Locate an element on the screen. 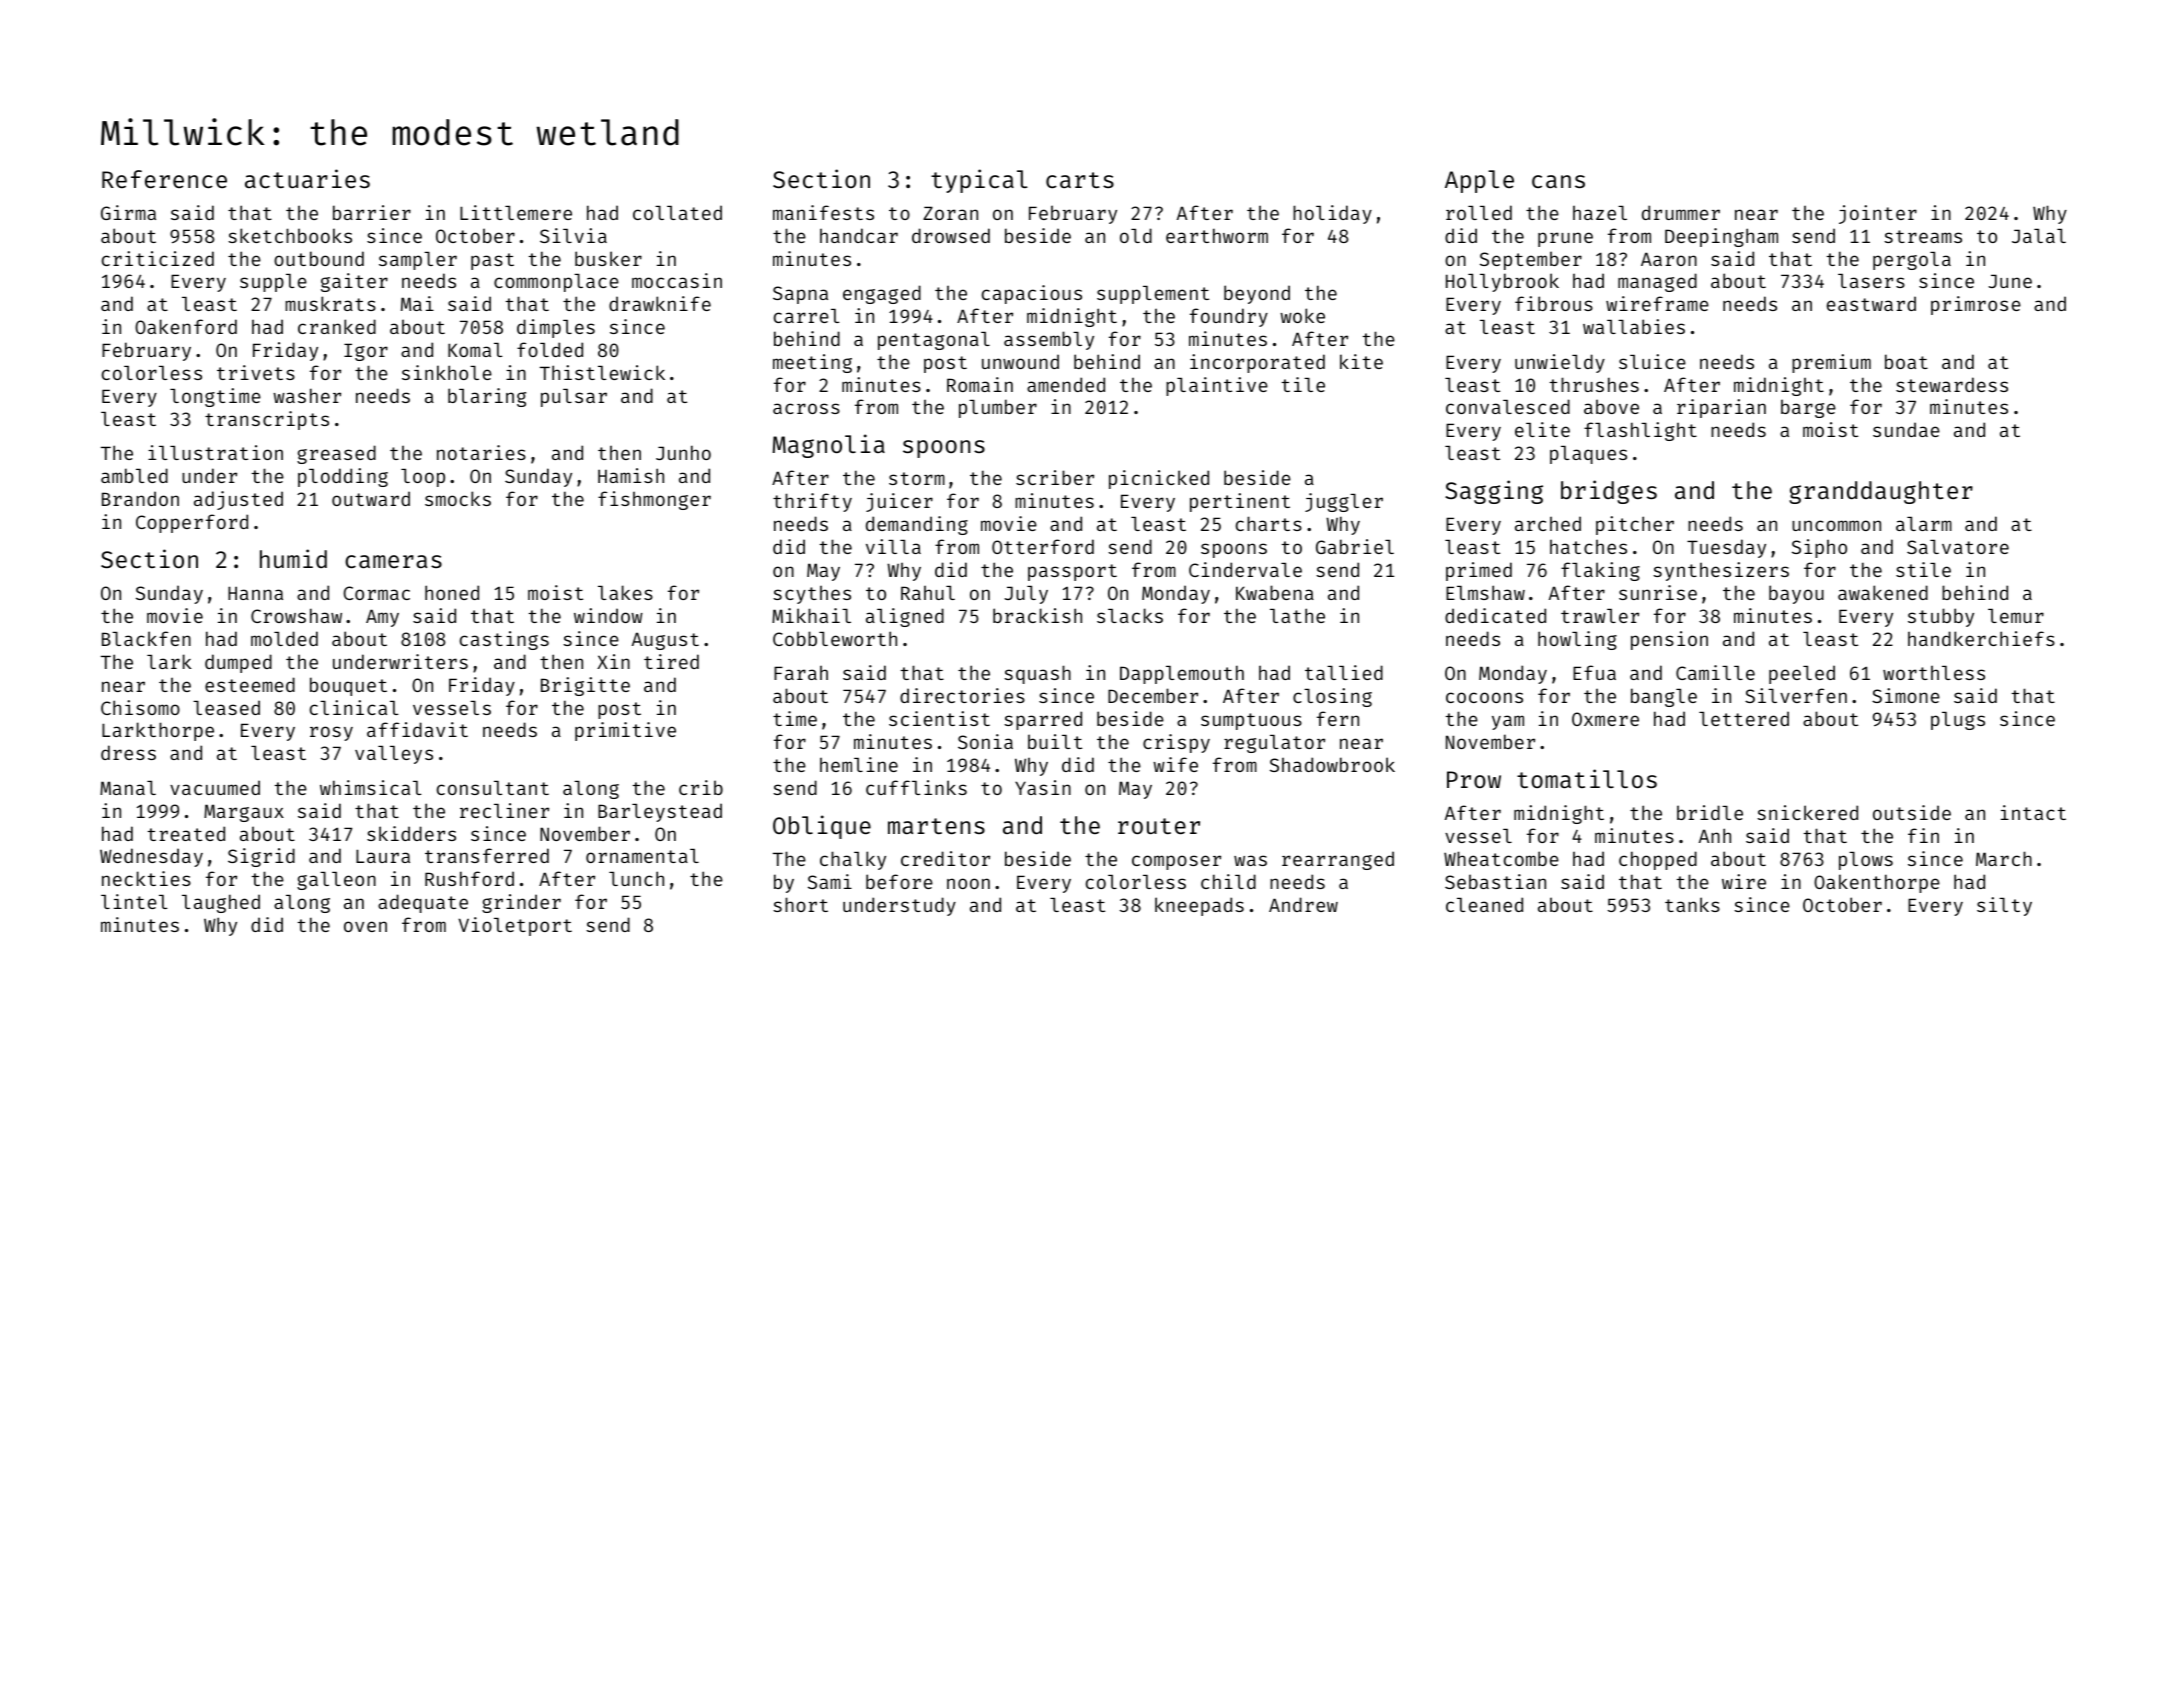 The height and width of the screenshot is (1683, 2178). lasers is located at coordinates (1871, 281).
